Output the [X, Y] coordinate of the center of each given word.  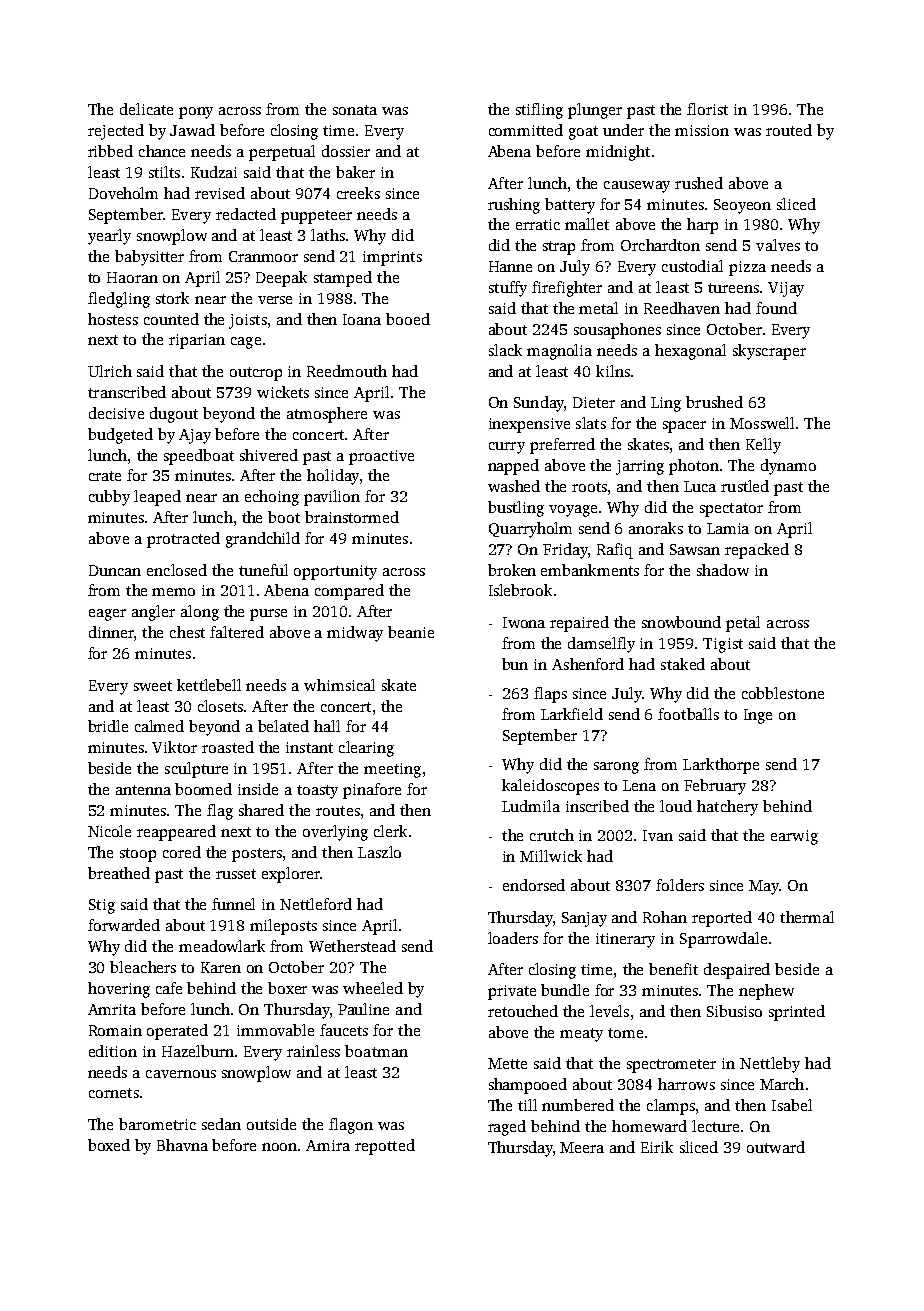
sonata [355, 110]
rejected [116, 132]
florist [707, 109]
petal [743, 624]
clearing [366, 749]
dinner [111, 632]
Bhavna [182, 1145]
